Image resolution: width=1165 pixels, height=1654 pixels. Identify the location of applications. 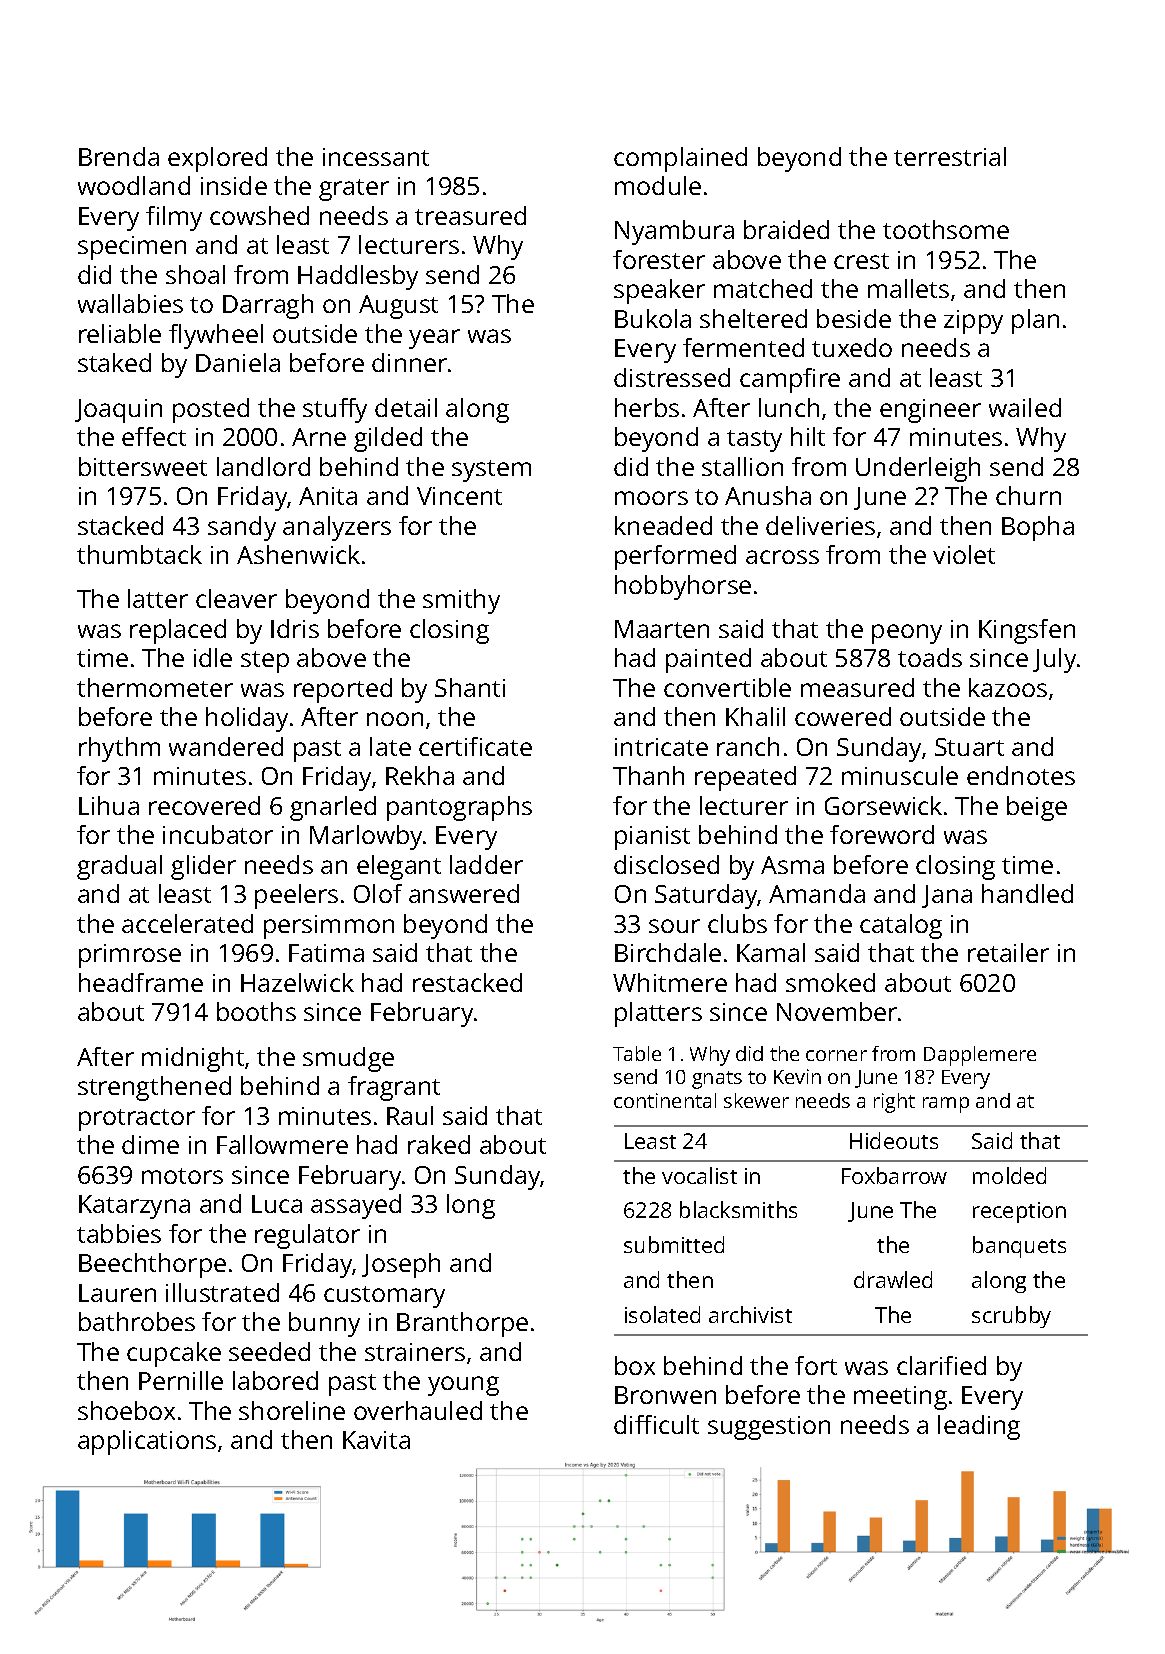
(147, 1442).
